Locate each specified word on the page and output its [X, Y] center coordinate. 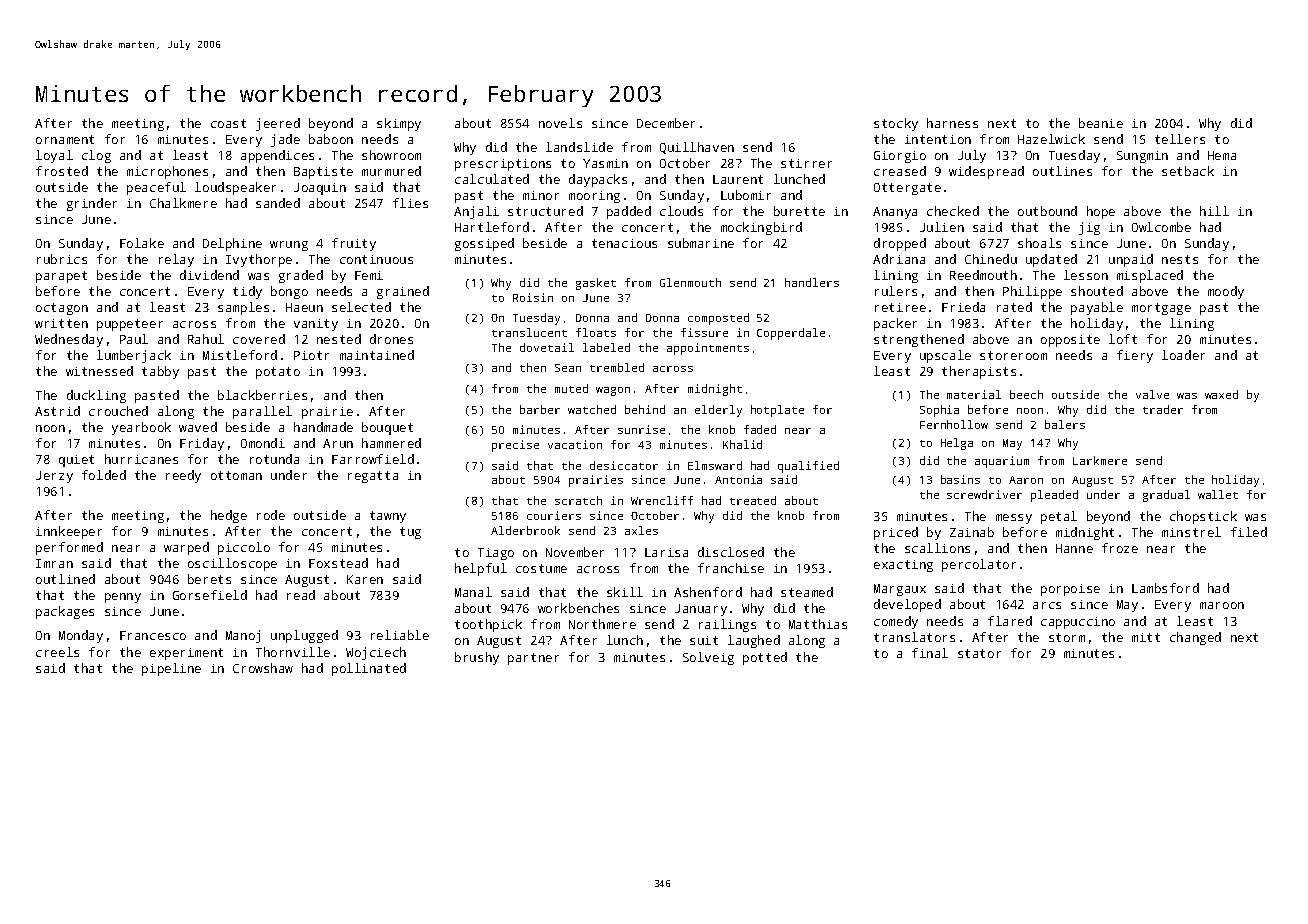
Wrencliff [662, 500]
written [61, 323]
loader [1183, 355]
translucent [529, 332]
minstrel [1191, 532]
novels [560, 123]
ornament [65, 139]
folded [104, 475]
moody [1226, 292]
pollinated [369, 669]
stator [979, 653]
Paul [134, 339]
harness [952, 123]
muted [571, 388]
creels [57, 652]
